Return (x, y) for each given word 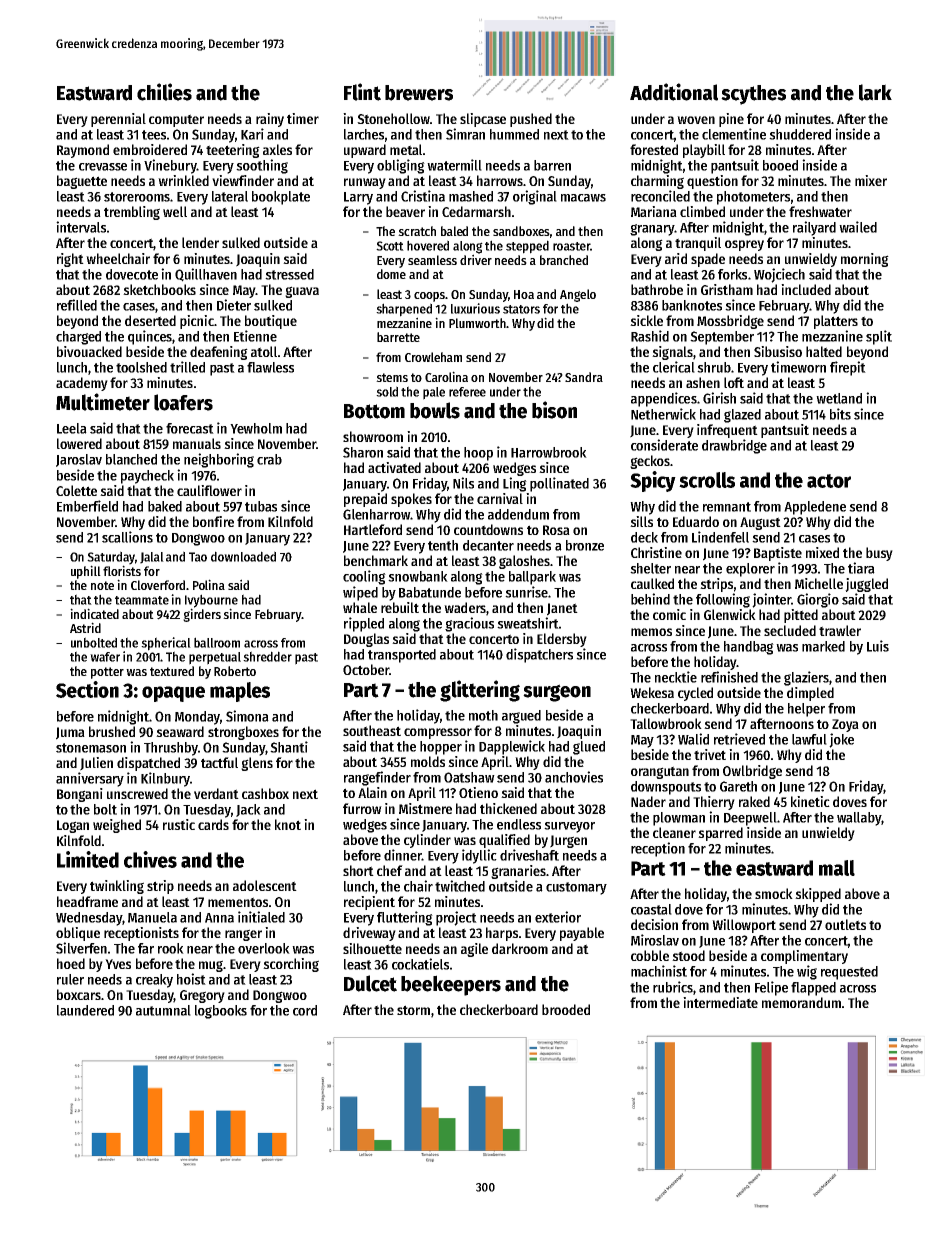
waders (465, 607)
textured (172, 671)
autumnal (163, 1010)
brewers (419, 93)
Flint (362, 92)
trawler (840, 630)
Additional (674, 92)
